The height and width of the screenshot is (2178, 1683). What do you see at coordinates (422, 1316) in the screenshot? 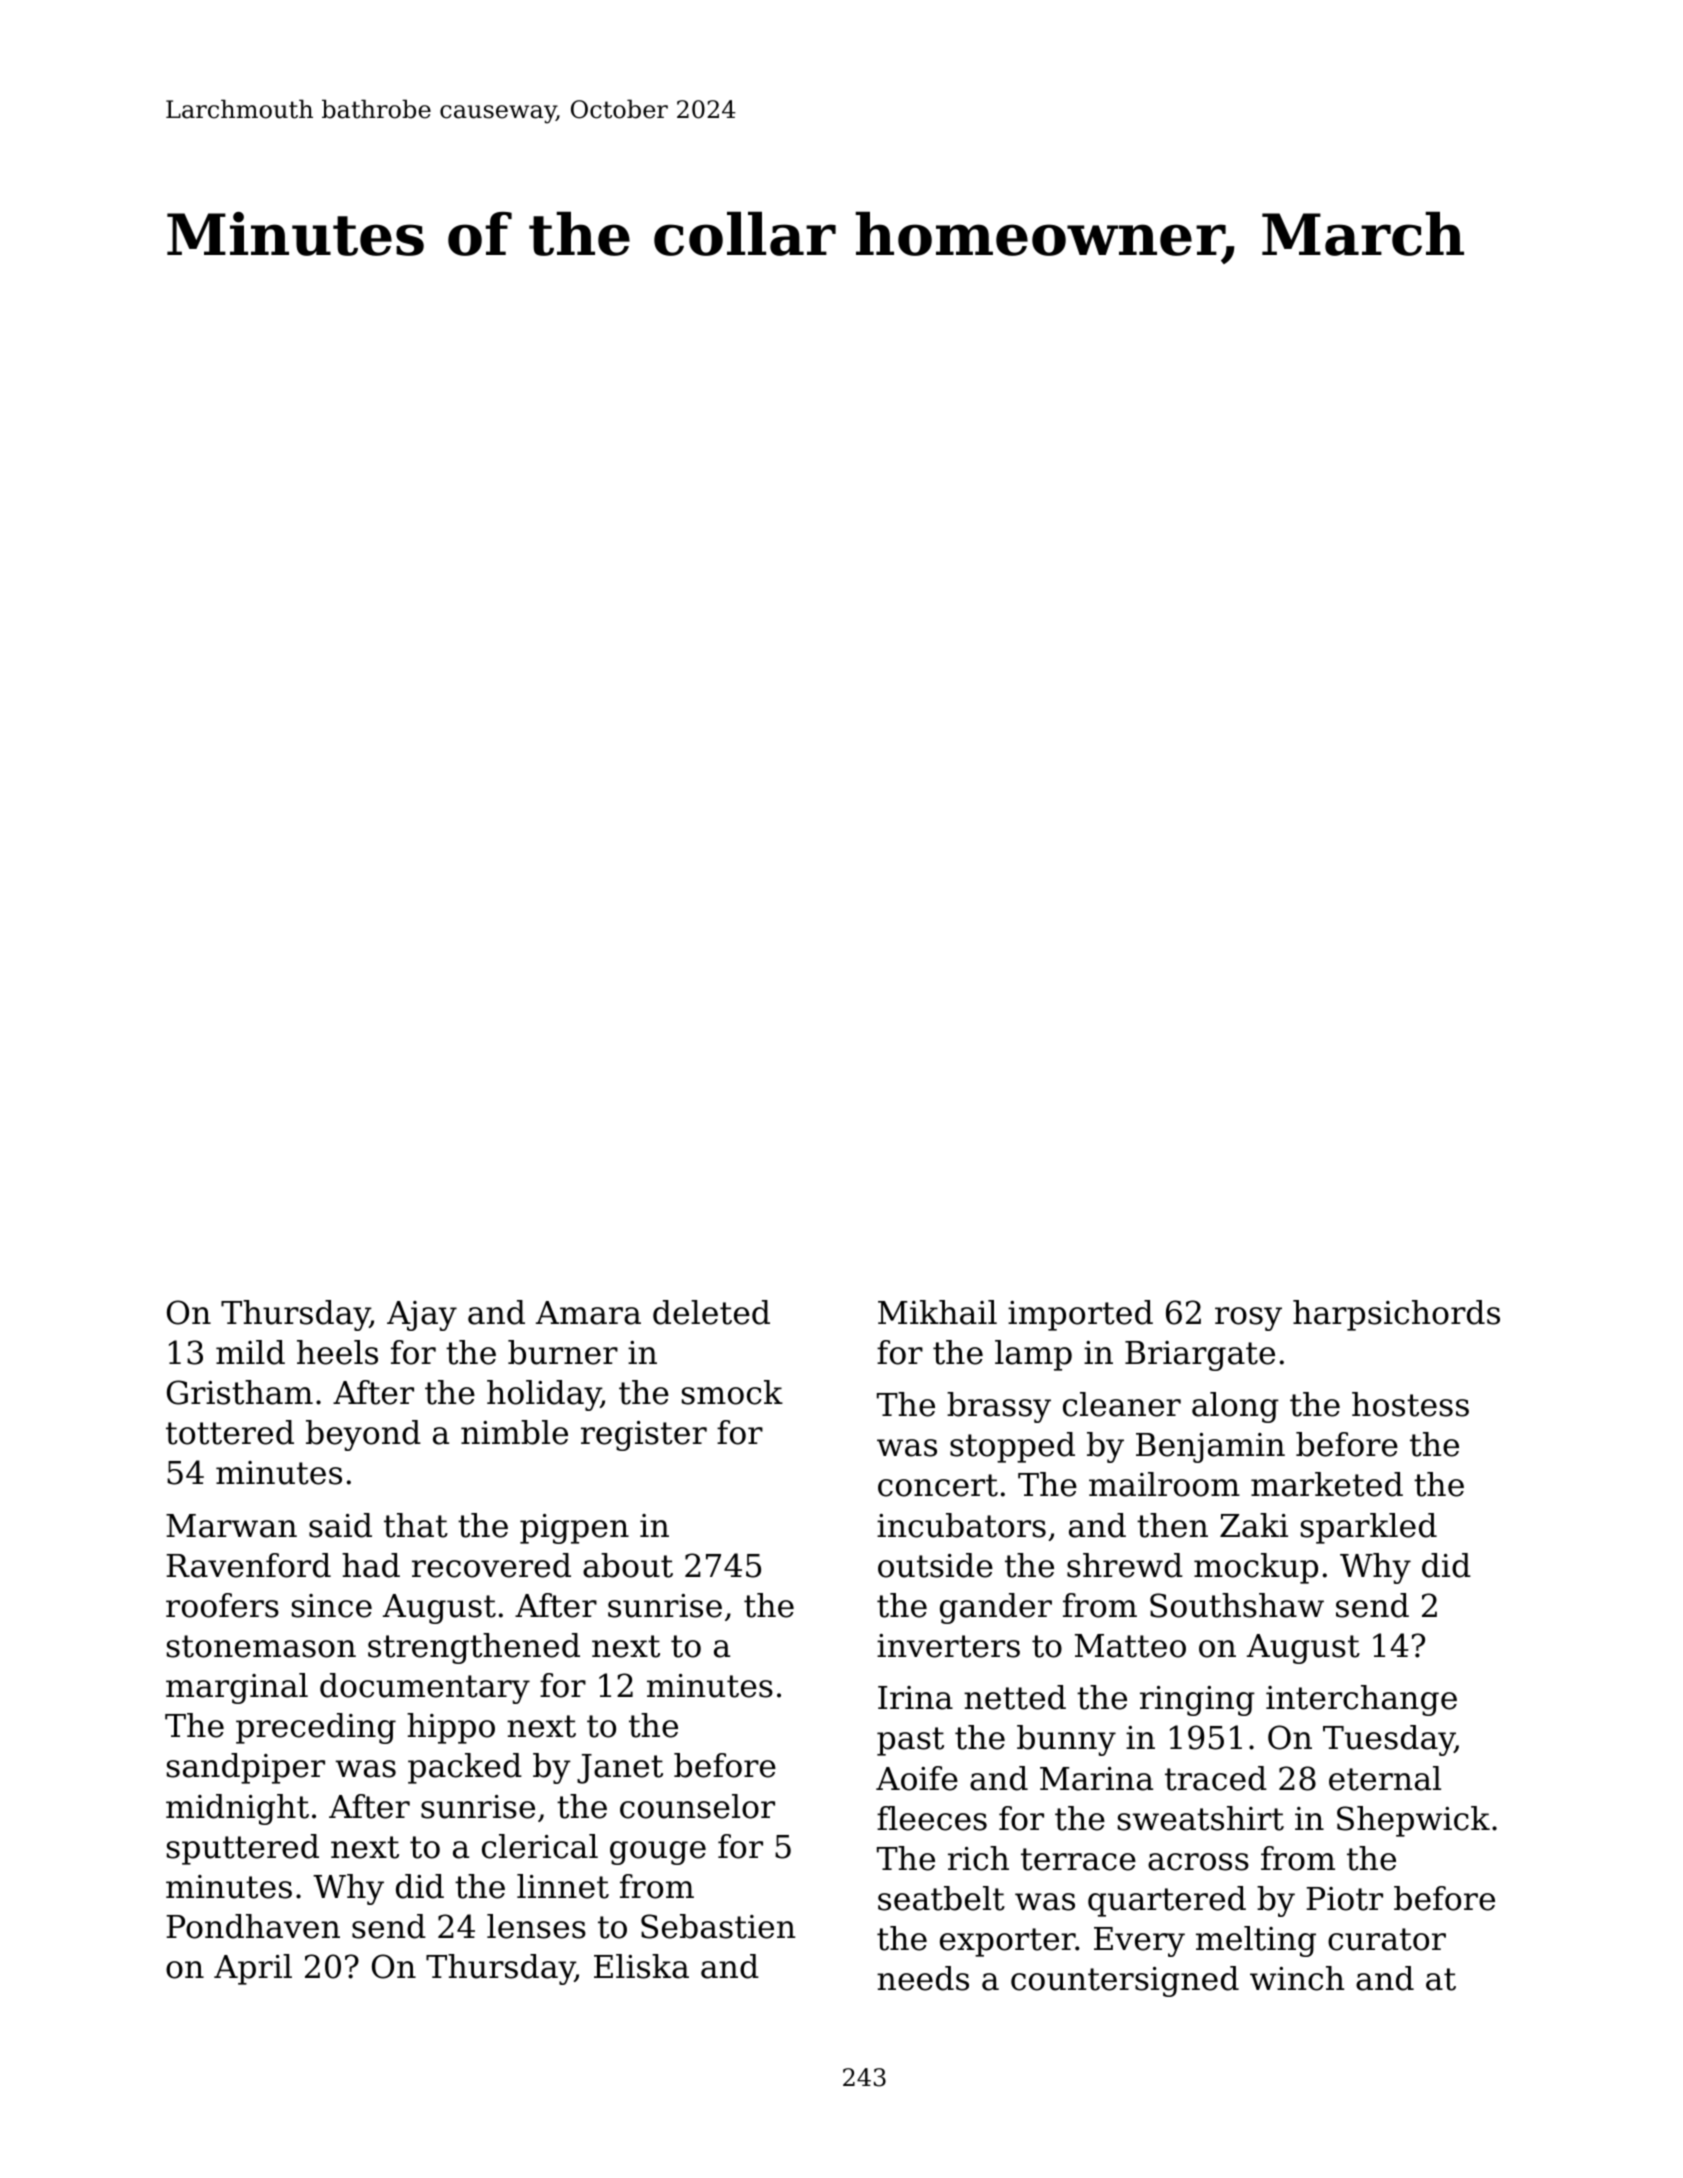
I see `Ajay` at bounding box center [422, 1316].
